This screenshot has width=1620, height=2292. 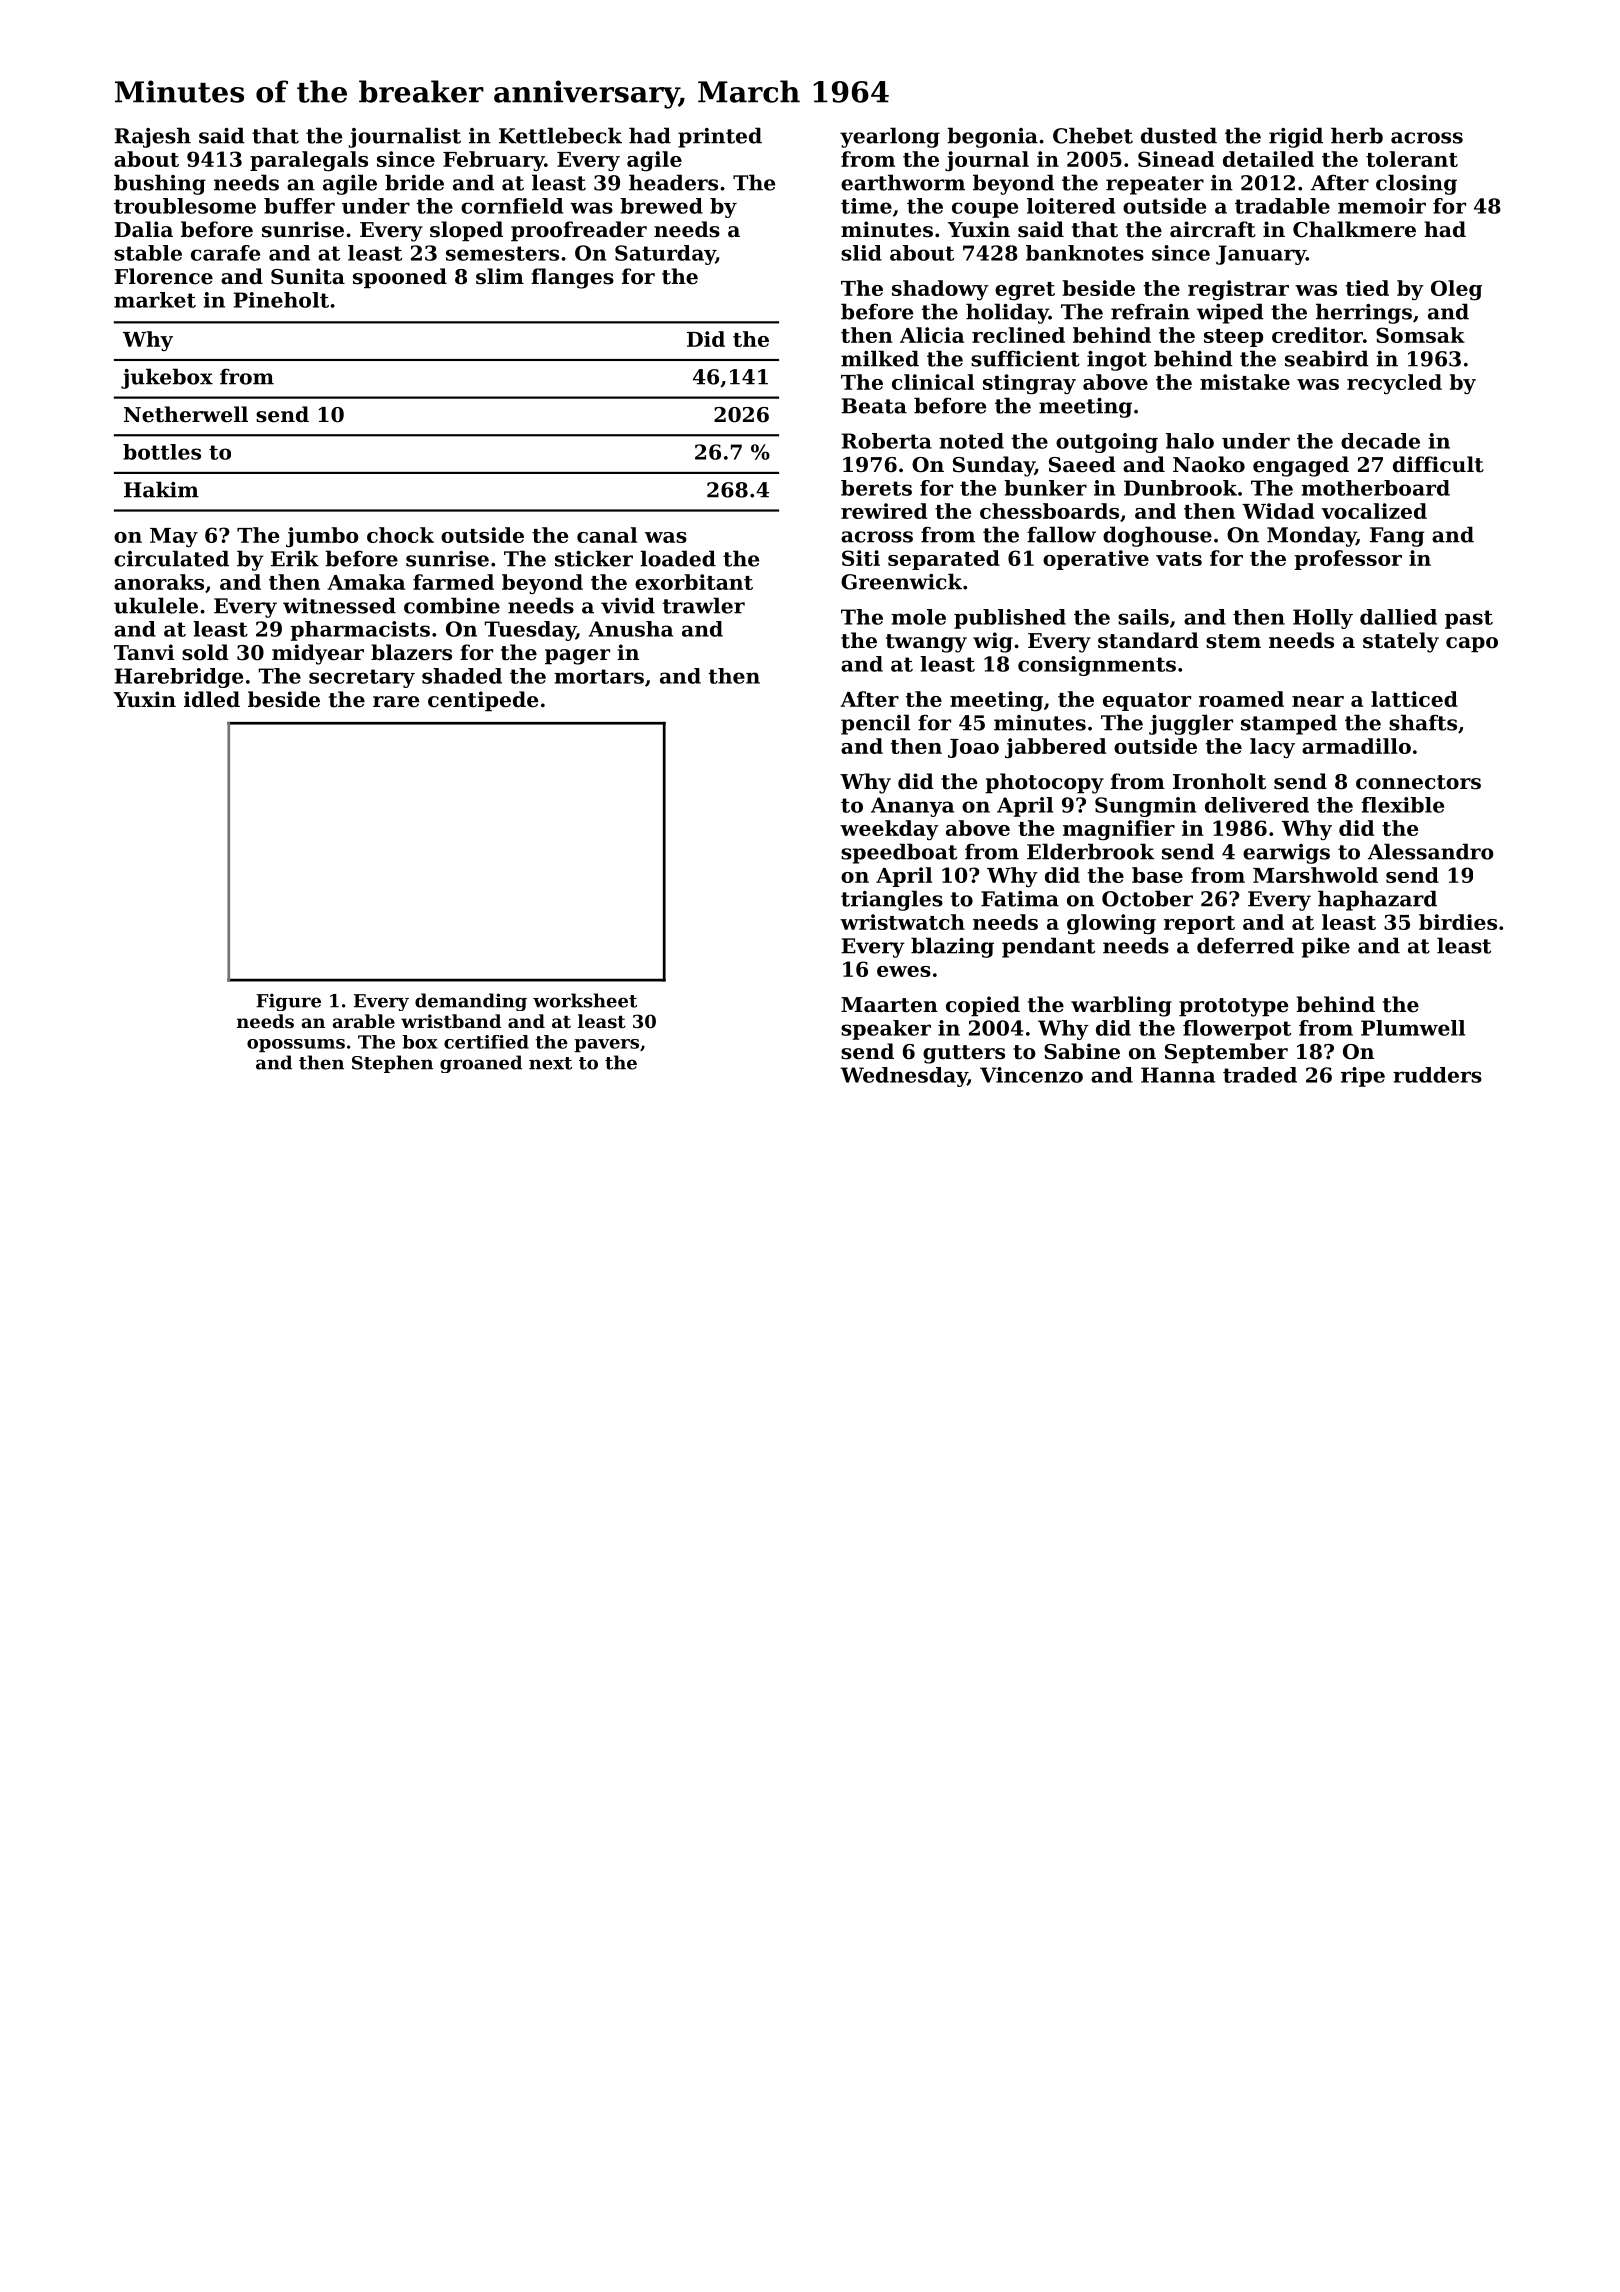 I want to click on twangy, so click(x=926, y=643).
